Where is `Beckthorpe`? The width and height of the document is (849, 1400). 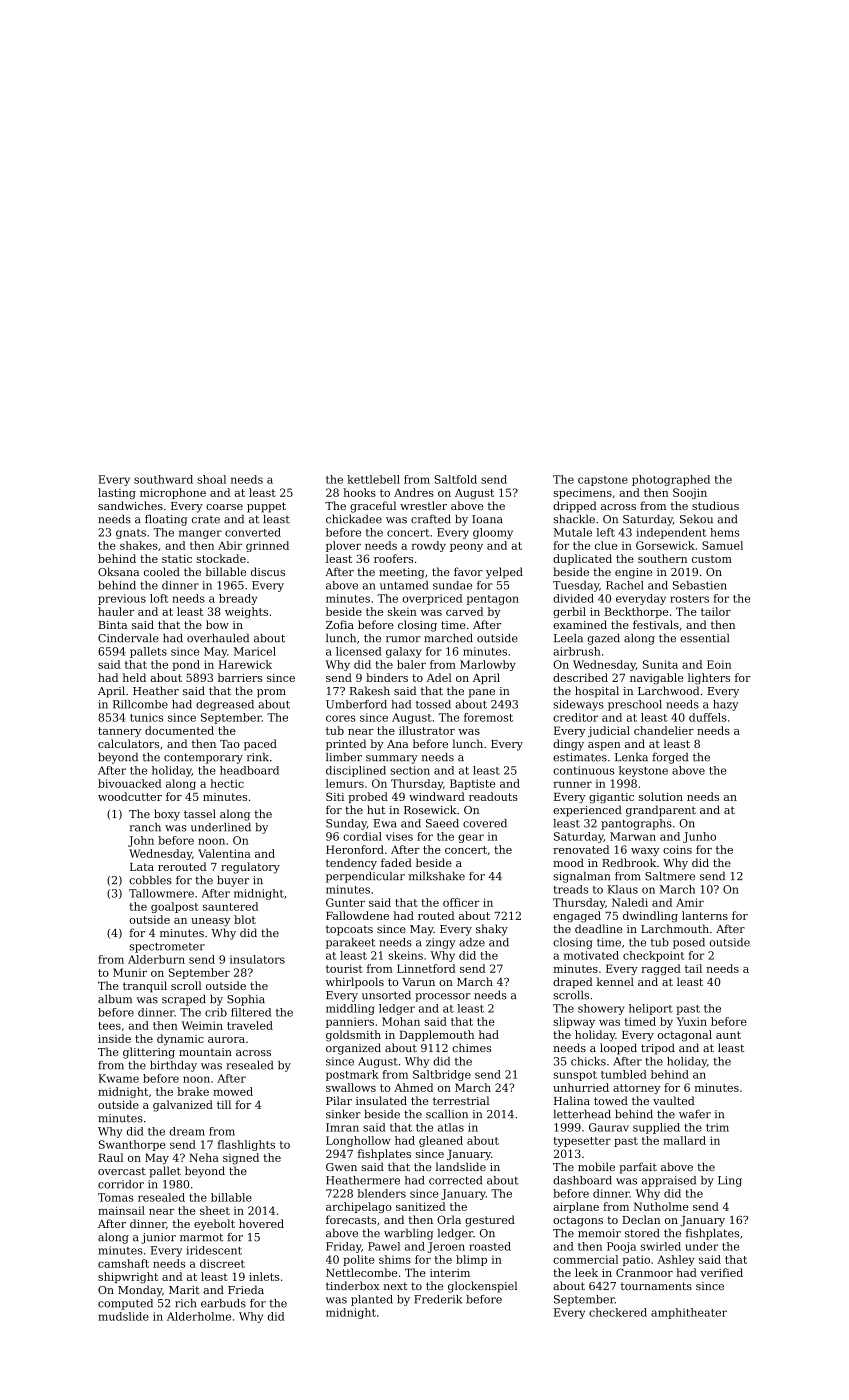
Beckthorpe is located at coordinates (636, 612).
